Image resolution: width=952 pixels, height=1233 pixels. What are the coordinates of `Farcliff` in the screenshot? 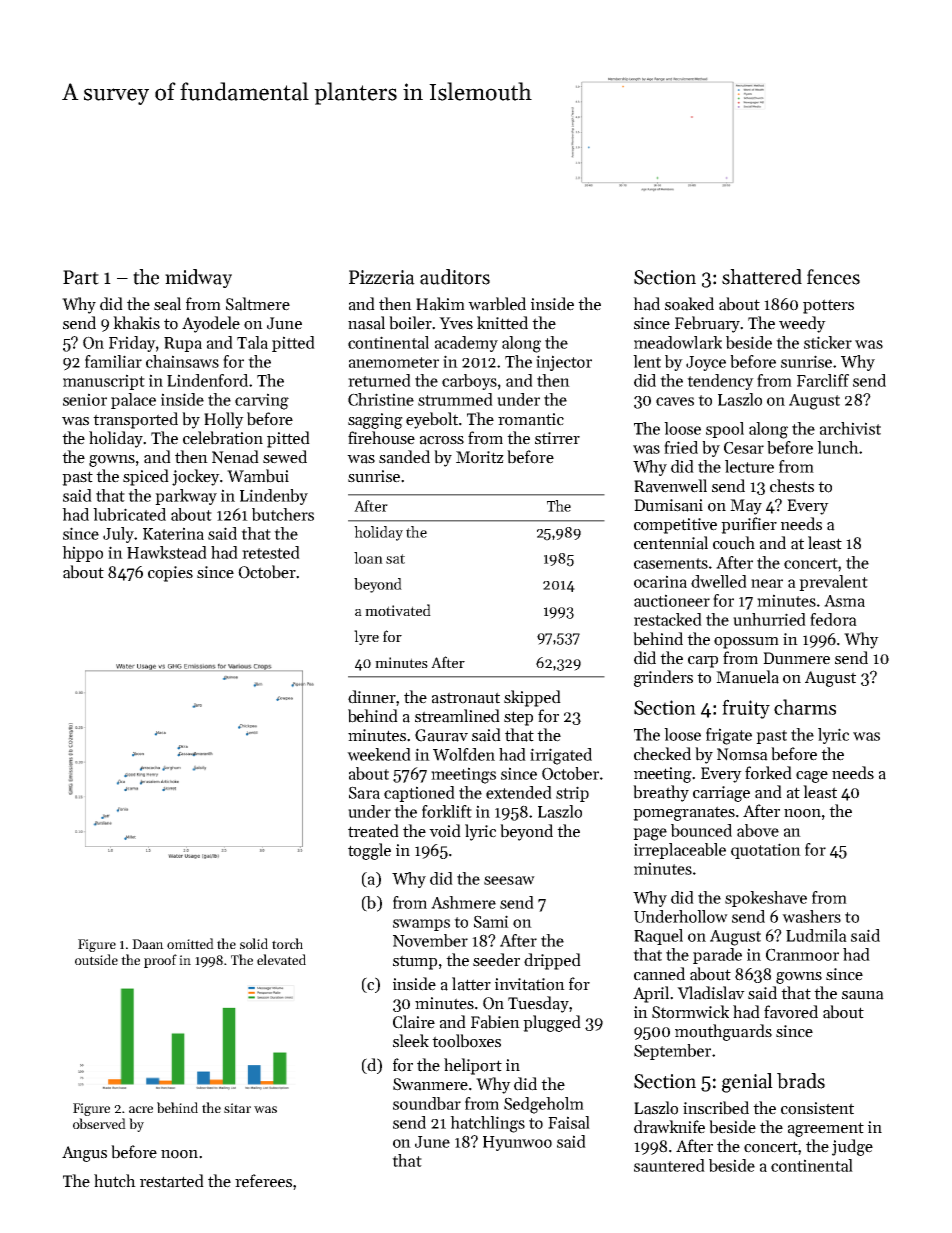 It's located at (823, 380).
